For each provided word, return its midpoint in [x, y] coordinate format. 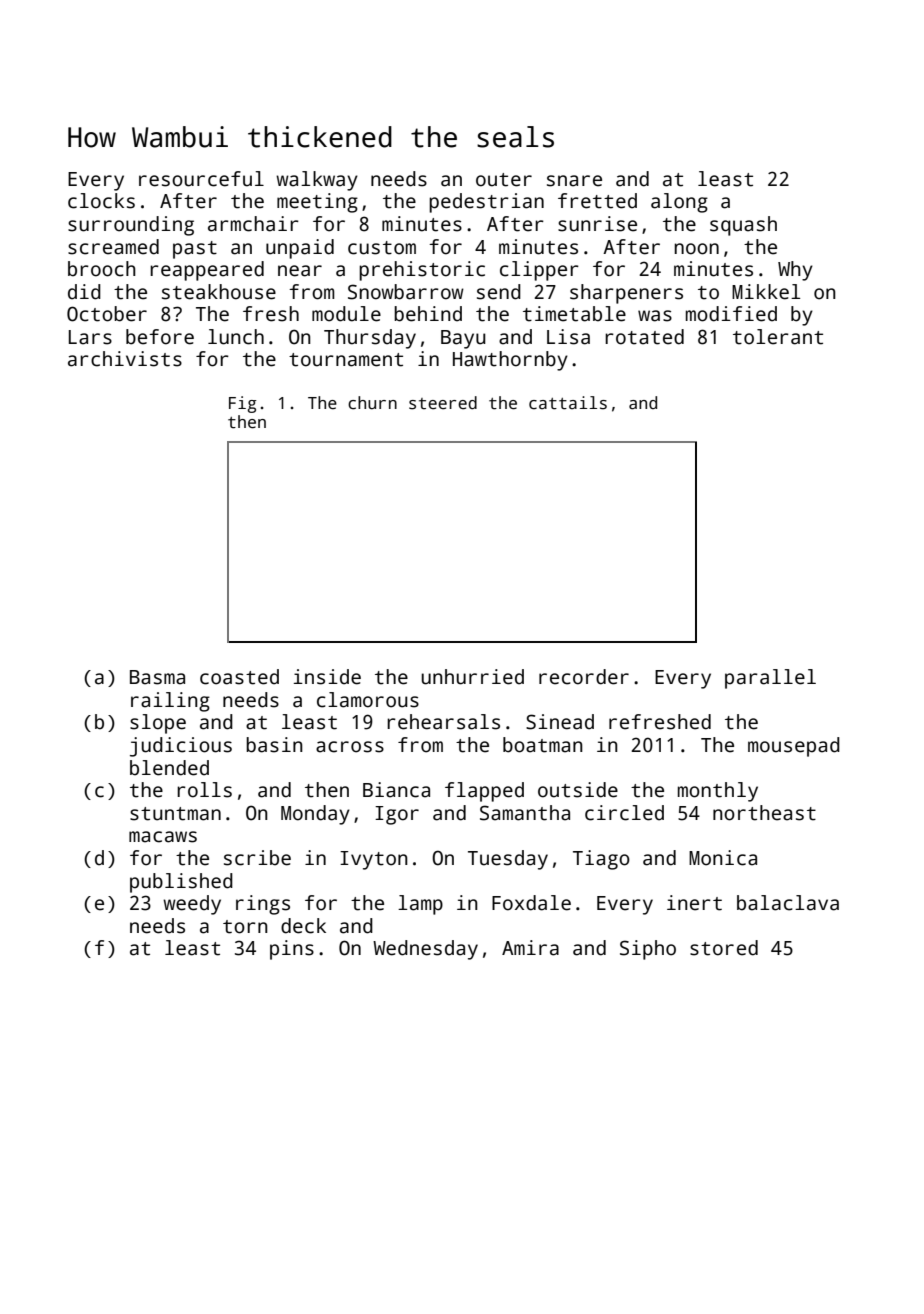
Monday [315, 815]
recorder [584, 677]
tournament [346, 360]
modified [731, 314]
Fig [242, 404]
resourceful [201, 179]
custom [382, 248]
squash [743, 226]
